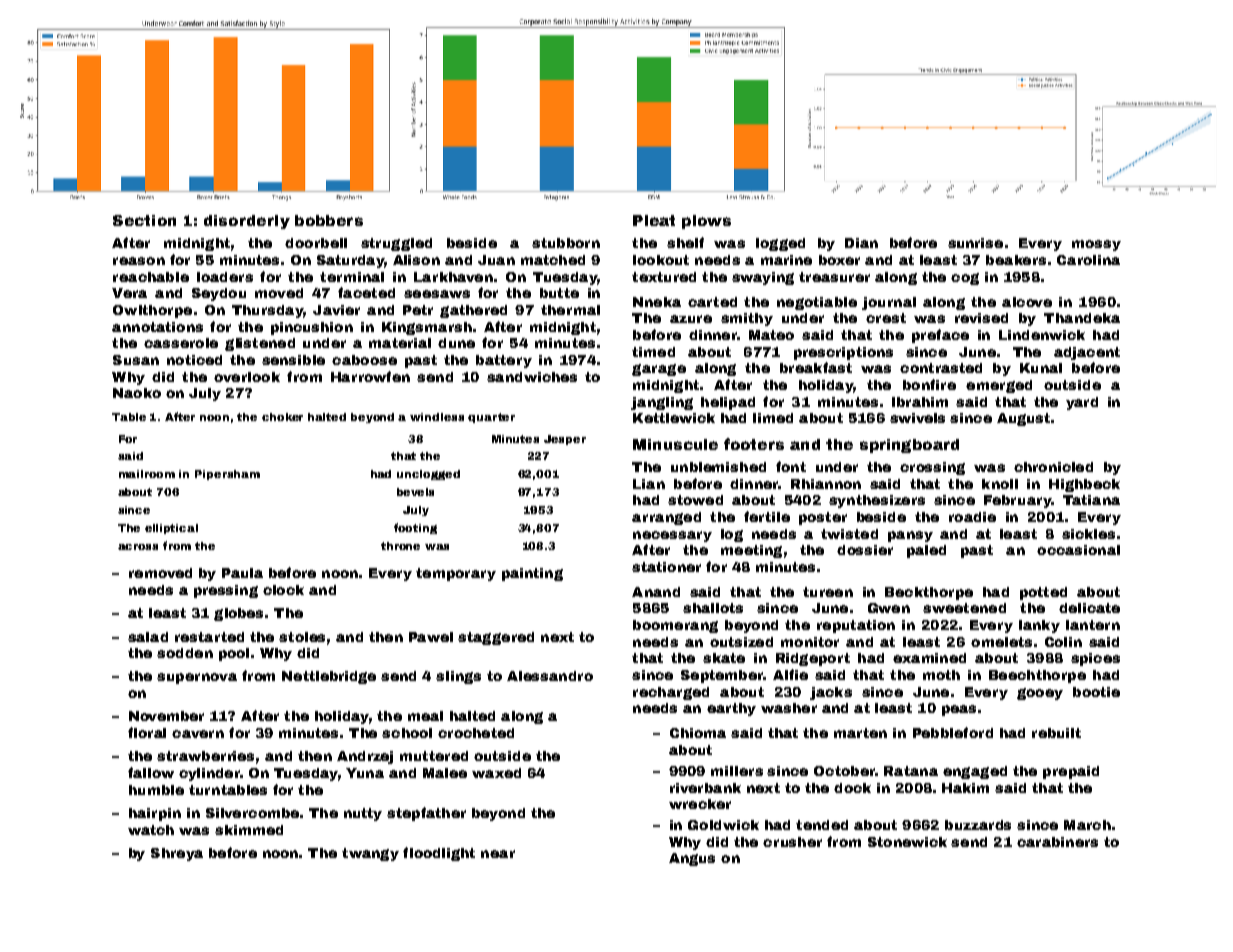  Describe the element at coordinates (329, 677) in the document. I see `Nettlebridge` at that location.
